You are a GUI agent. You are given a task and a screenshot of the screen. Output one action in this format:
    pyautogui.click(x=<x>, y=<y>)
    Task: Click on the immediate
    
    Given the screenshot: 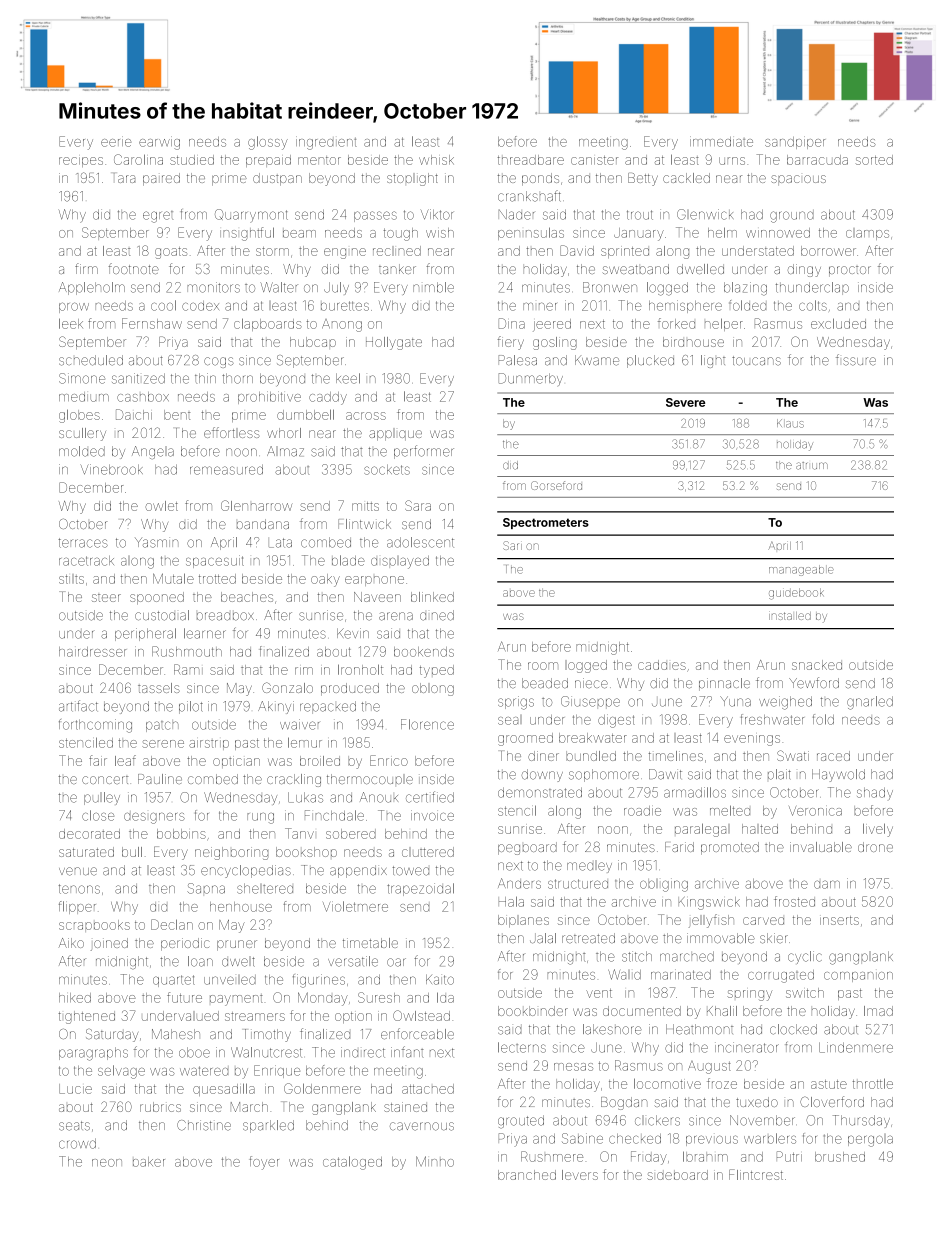 What is the action you would take?
    pyautogui.click(x=721, y=141)
